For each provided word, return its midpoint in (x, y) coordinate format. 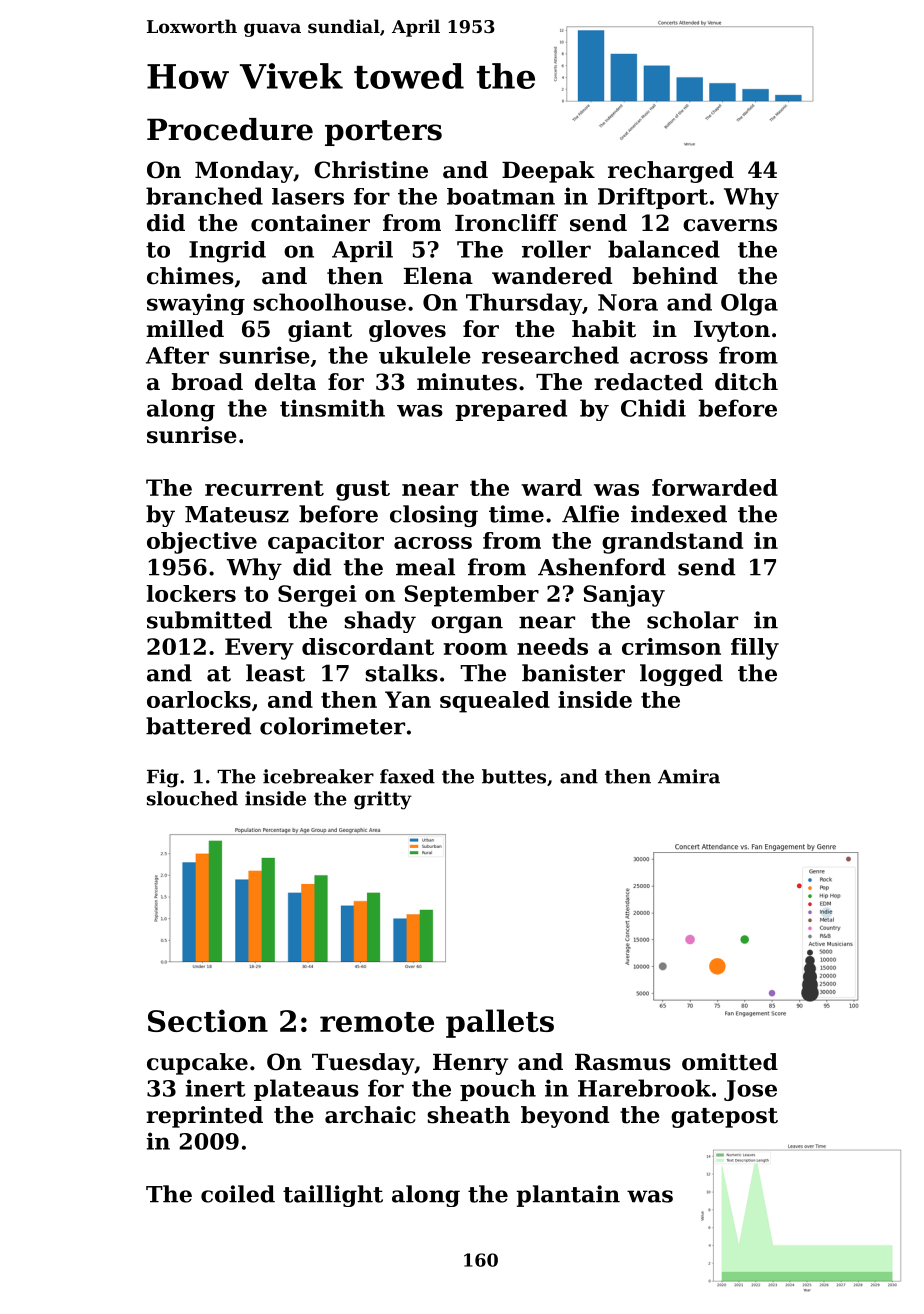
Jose (750, 1090)
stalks (402, 673)
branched (204, 196)
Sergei (317, 596)
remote (377, 1022)
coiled (238, 1194)
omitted (730, 1062)
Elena (438, 276)
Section (208, 1020)
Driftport (653, 198)
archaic (370, 1115)
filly (755, 649)
